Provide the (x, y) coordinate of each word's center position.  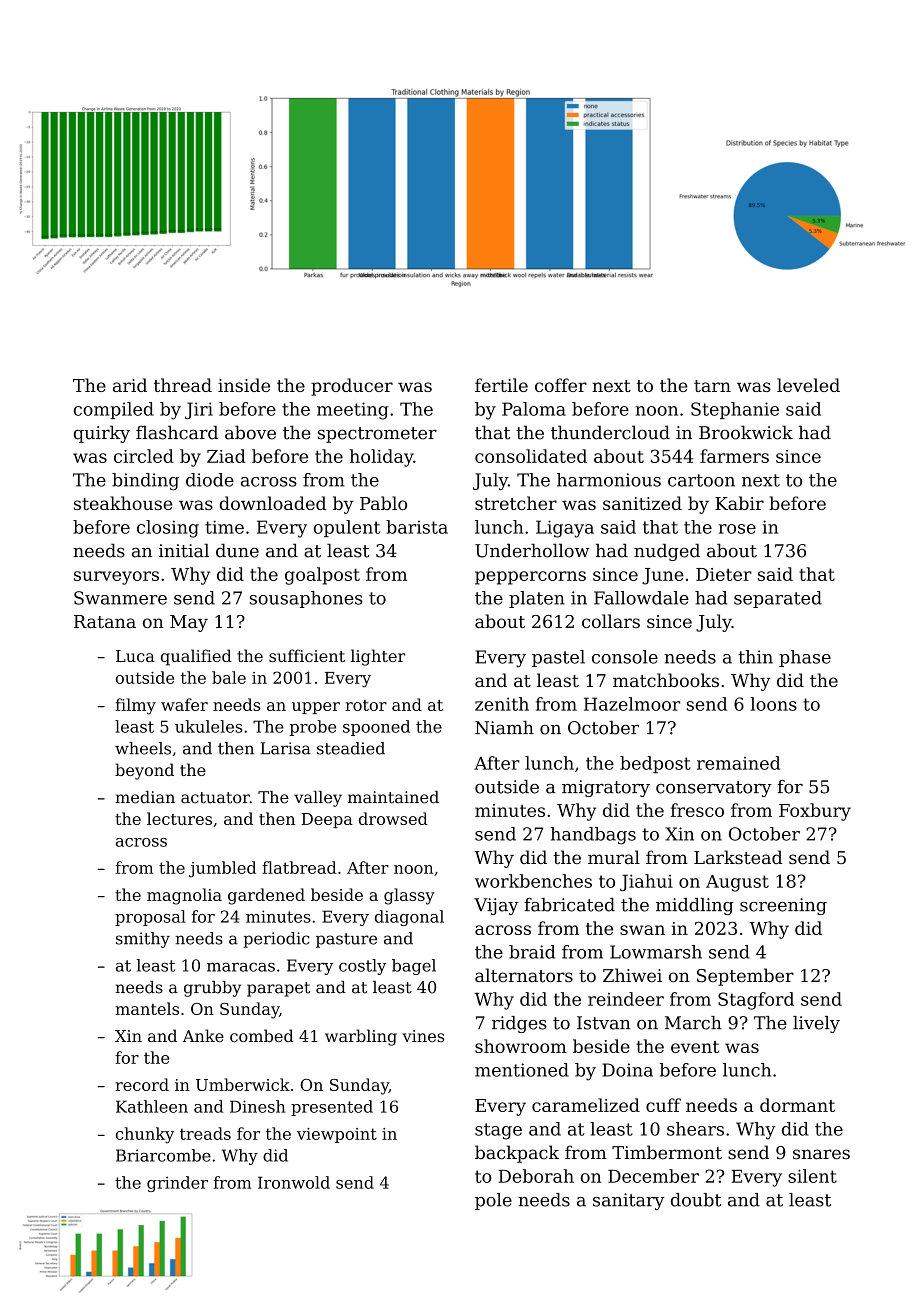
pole (493, 1201)
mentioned (522, 1070)
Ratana (105, 621)
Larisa (286, 748)
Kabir (739, 503)
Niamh (504, 728)
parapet (278, 989)
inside (244, 385)
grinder (177, 1184)
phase (805, 658)
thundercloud (610, 432)
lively (816, 1024)
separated (778, 599)
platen (537, 599)
